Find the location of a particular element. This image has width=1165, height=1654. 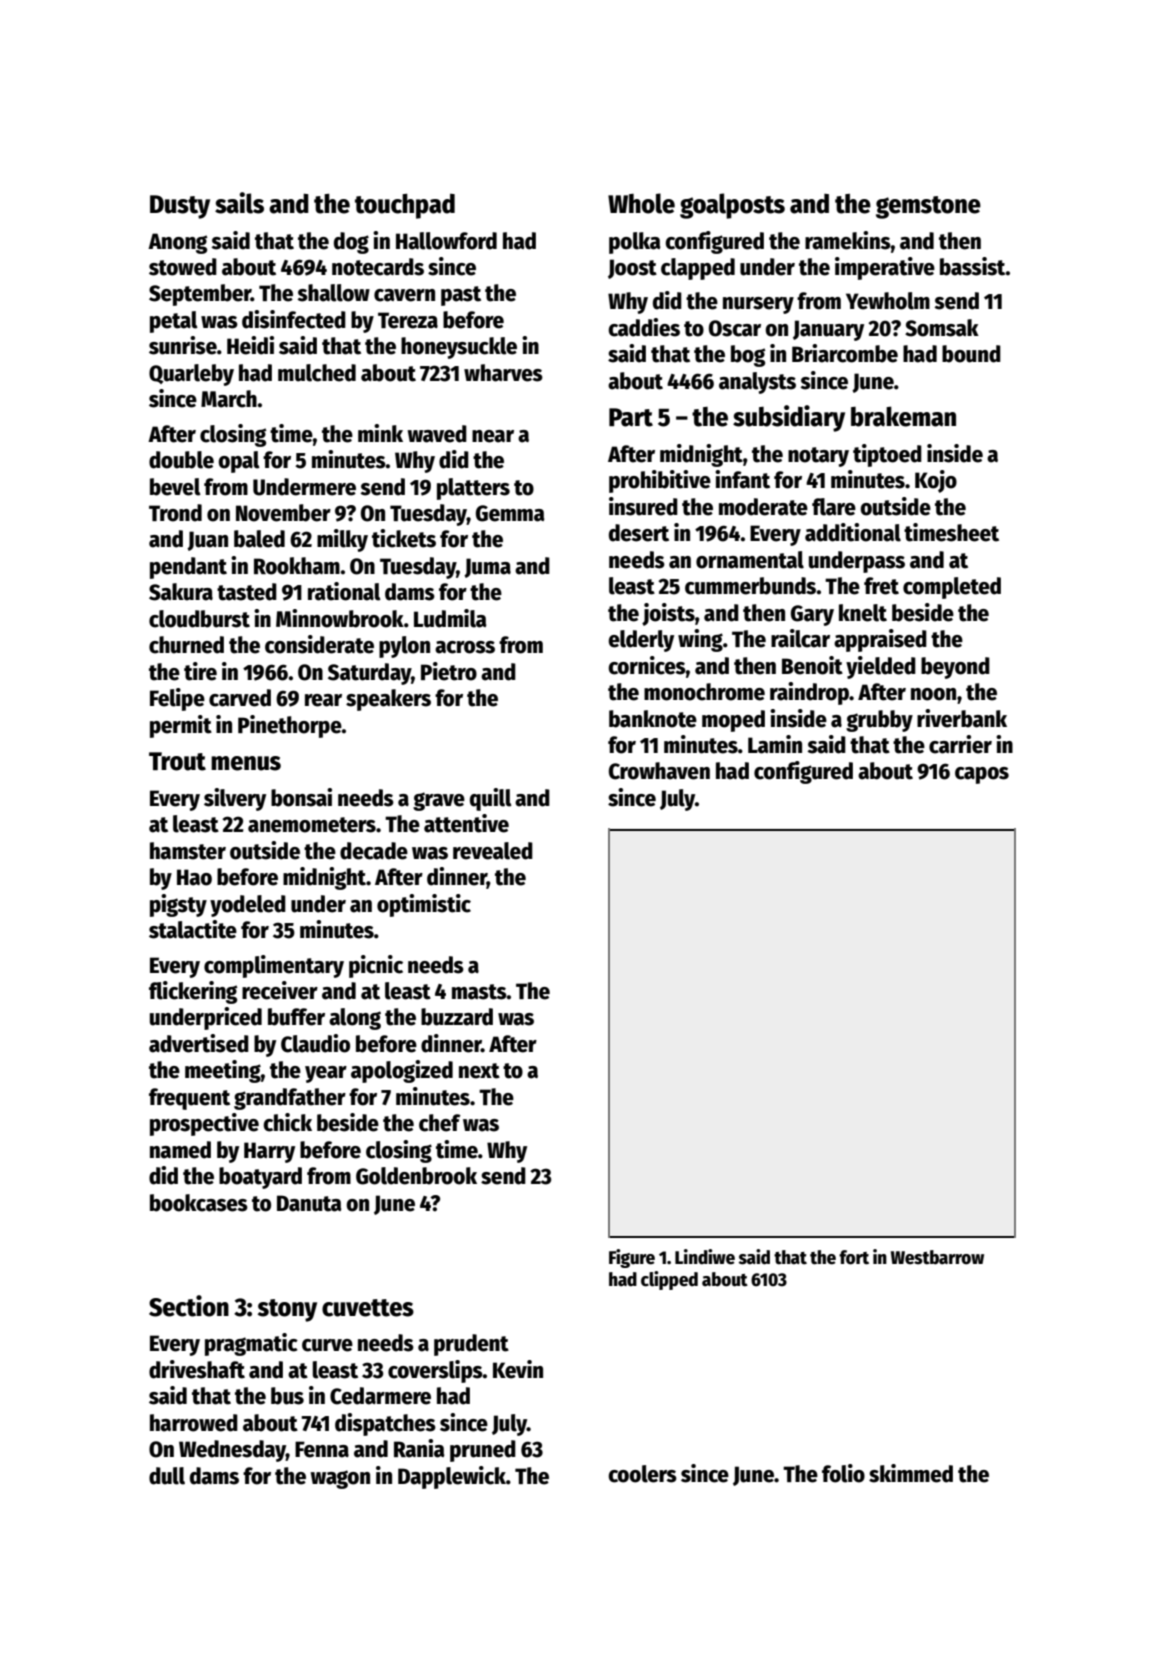

dispatches is located at coordinates (385, 1424).
